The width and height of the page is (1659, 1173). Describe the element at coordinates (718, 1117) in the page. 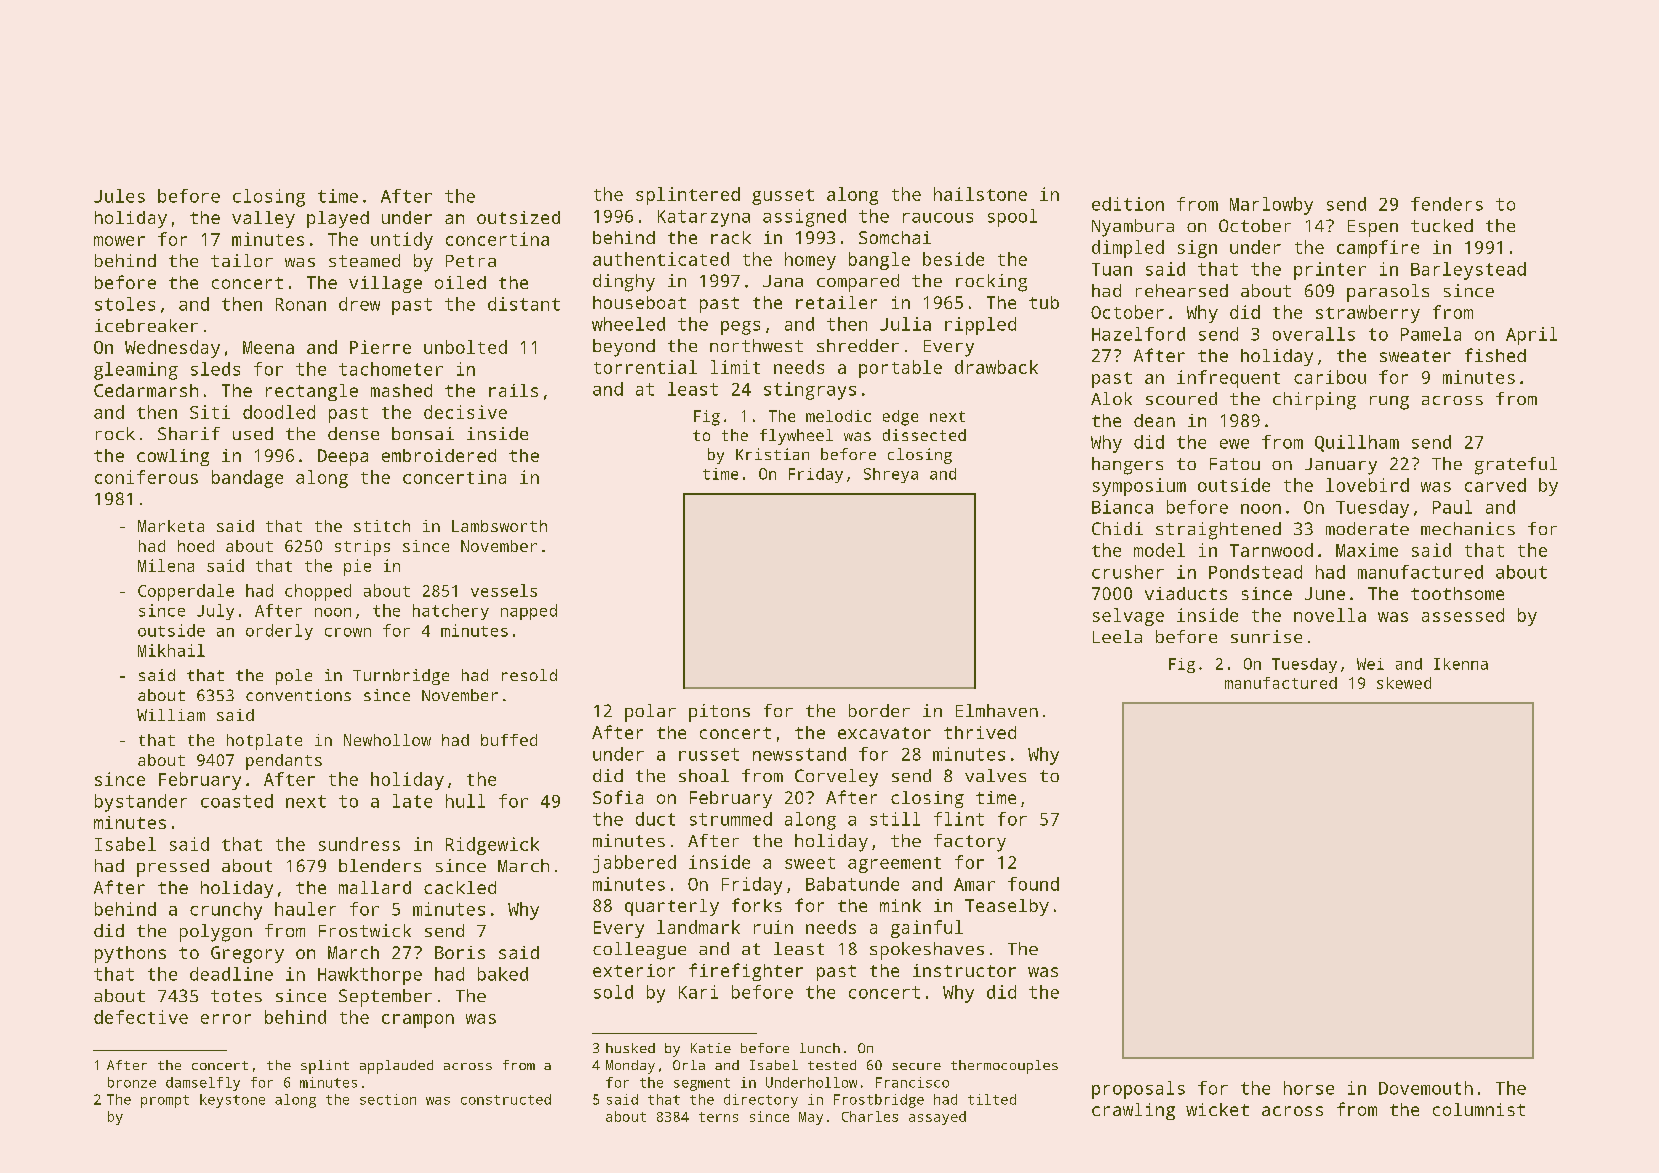

I see `terns` at that location.
